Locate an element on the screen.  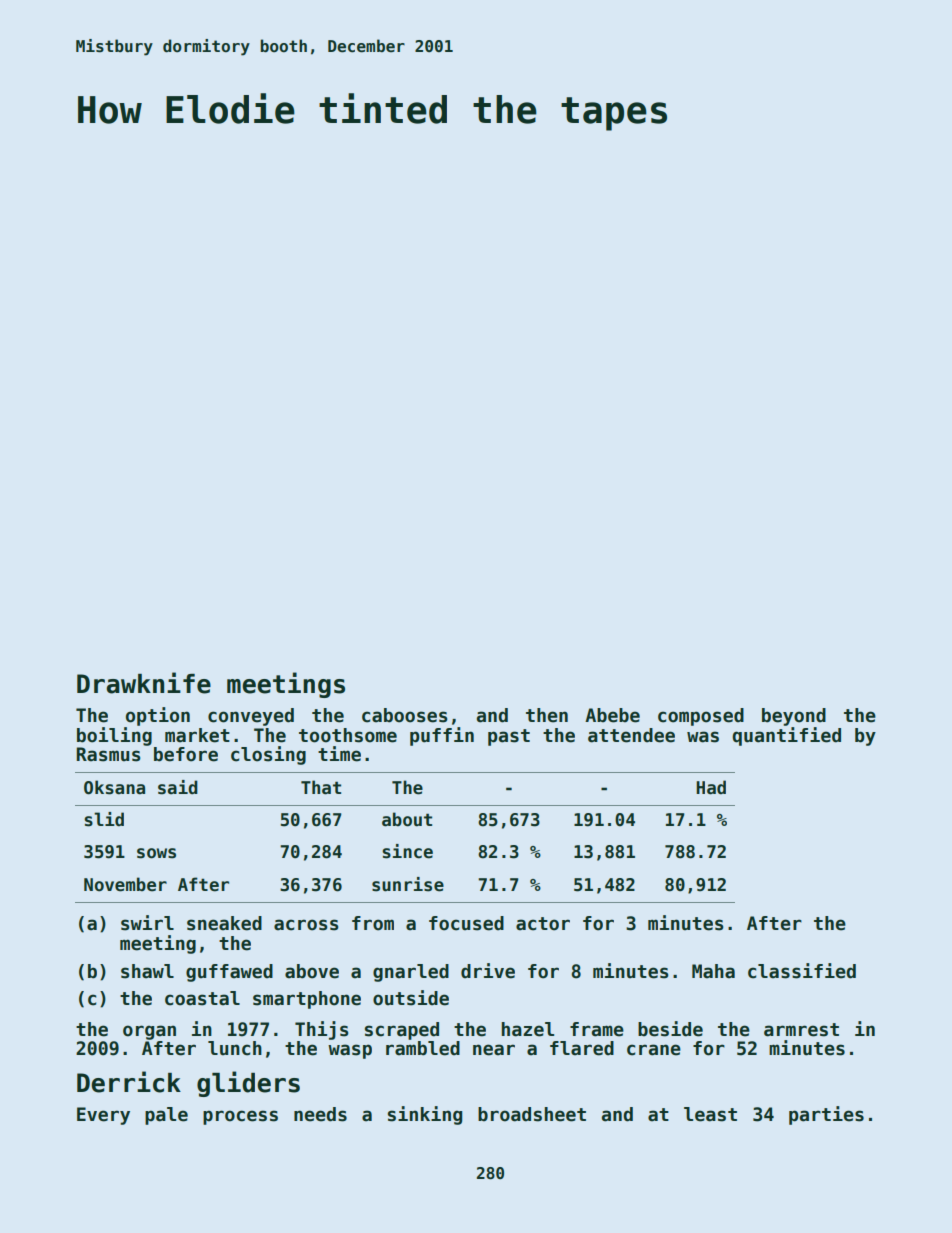
Drawknife is located at coordinates (144, 683).
